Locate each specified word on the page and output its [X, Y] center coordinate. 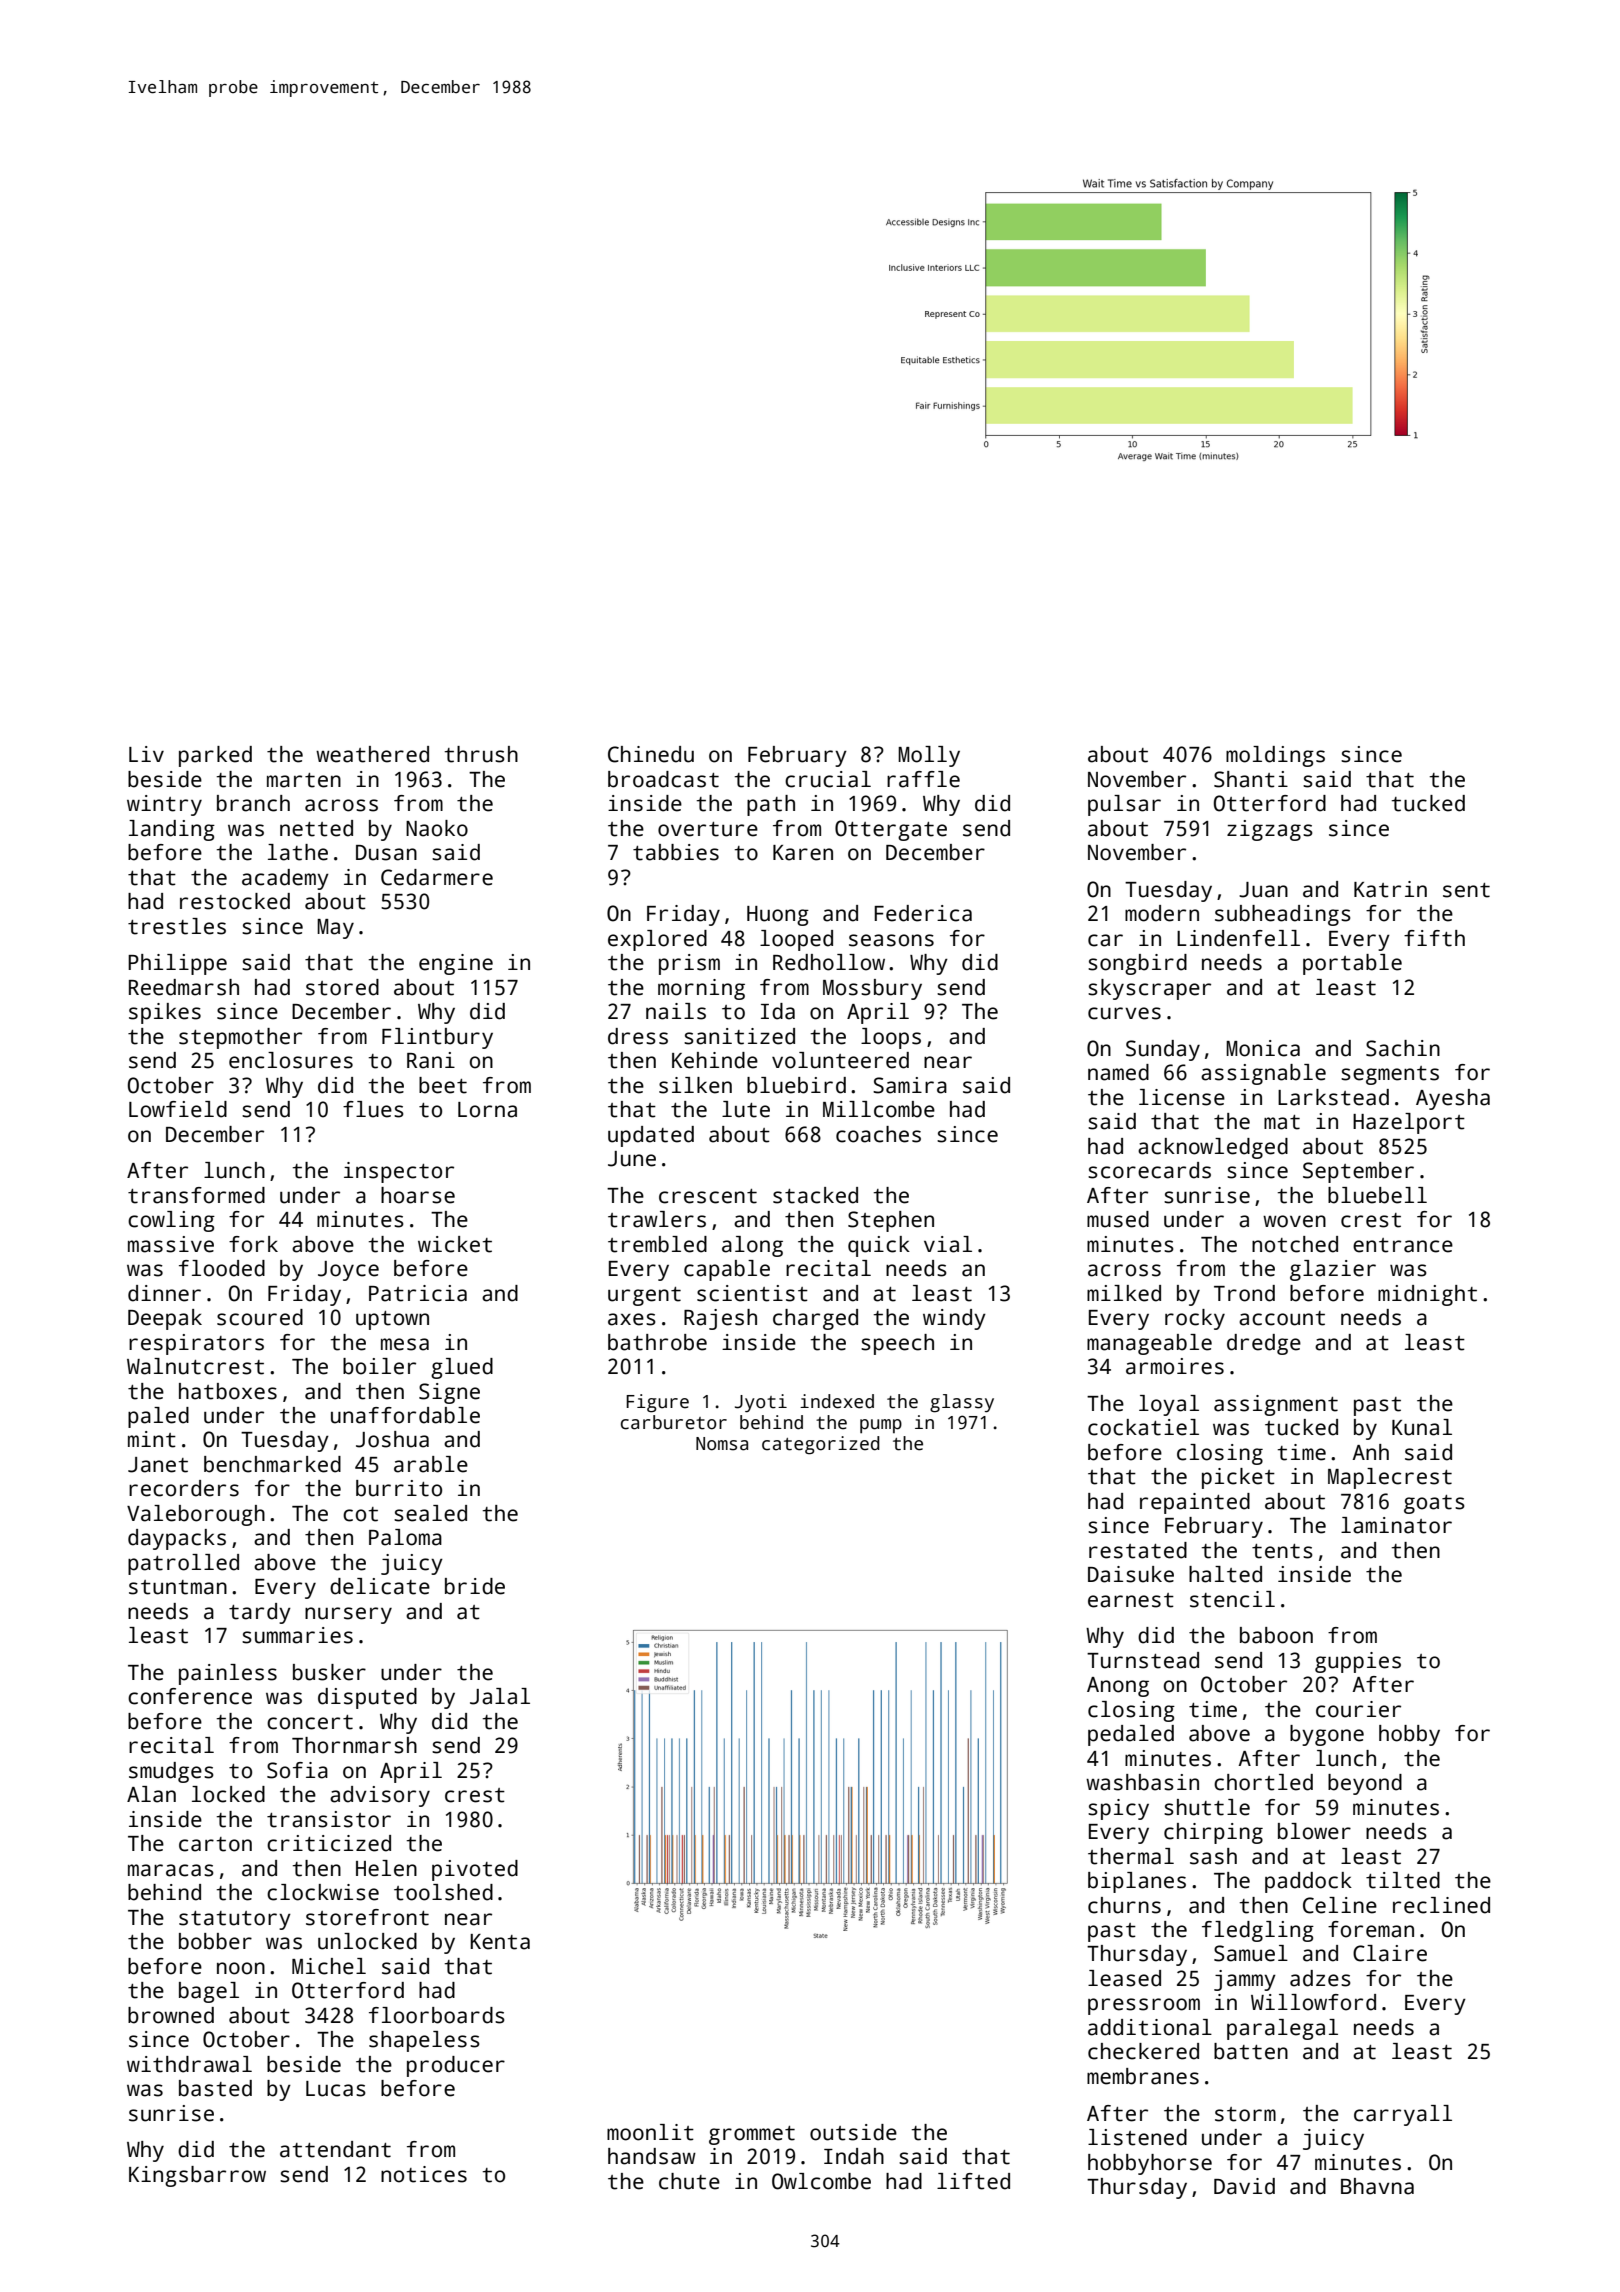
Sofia [297, 1770]
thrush [481, 754]
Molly [929, 756]
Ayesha [1453, 1099]
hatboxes [228, 1391]
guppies [1358, 1662]
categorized [821, 1445]
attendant [335, 2149]
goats [1434, 1504]
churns [1124, 1905]
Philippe [177, 964]
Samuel [1251, 1953]
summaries [297, 1635]
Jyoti [761, 1403]
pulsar [1124, 805]
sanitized [739, 1036]
